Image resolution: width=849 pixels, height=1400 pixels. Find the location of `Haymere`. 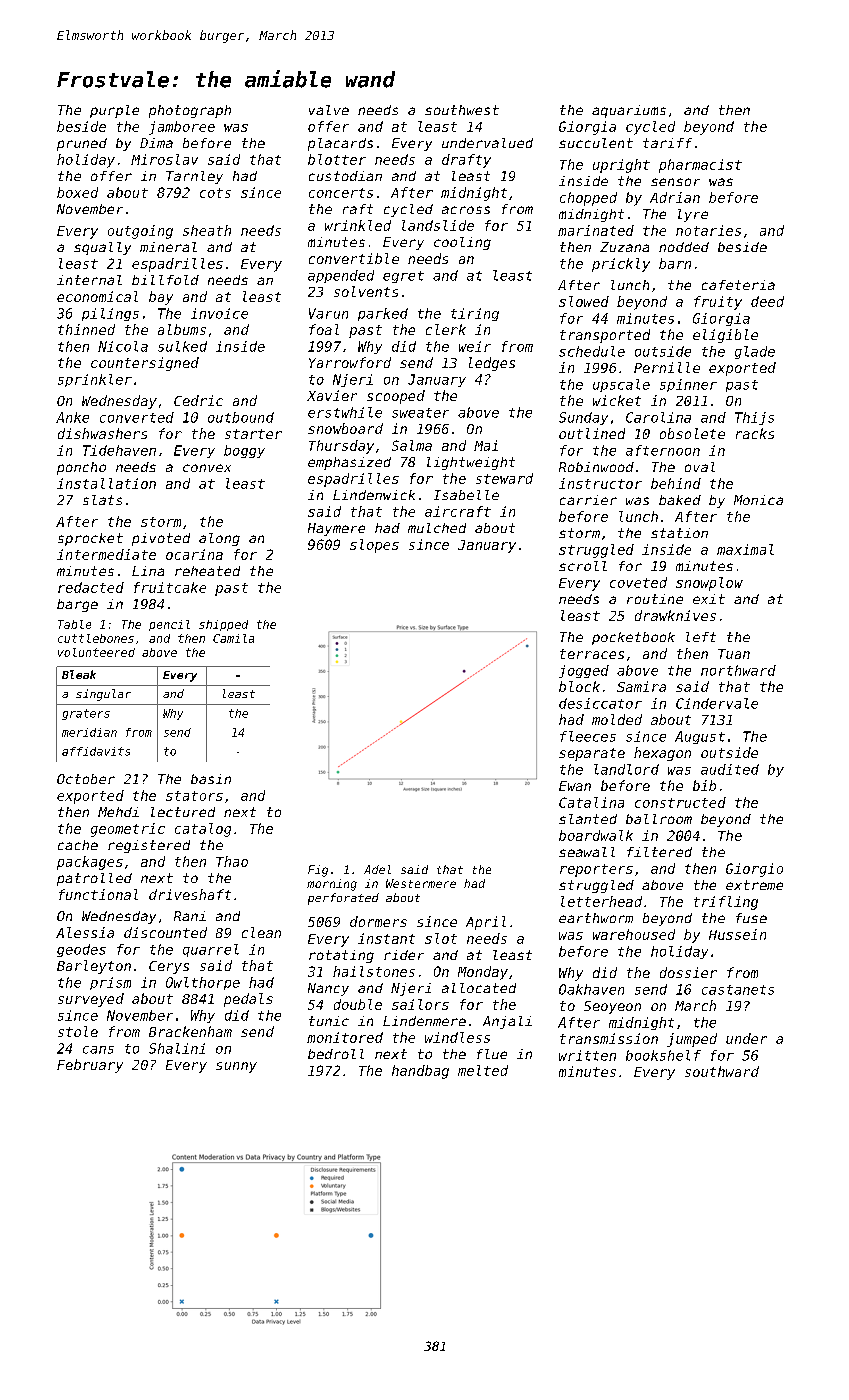

Haymere is located at coordinates (336, 529).
